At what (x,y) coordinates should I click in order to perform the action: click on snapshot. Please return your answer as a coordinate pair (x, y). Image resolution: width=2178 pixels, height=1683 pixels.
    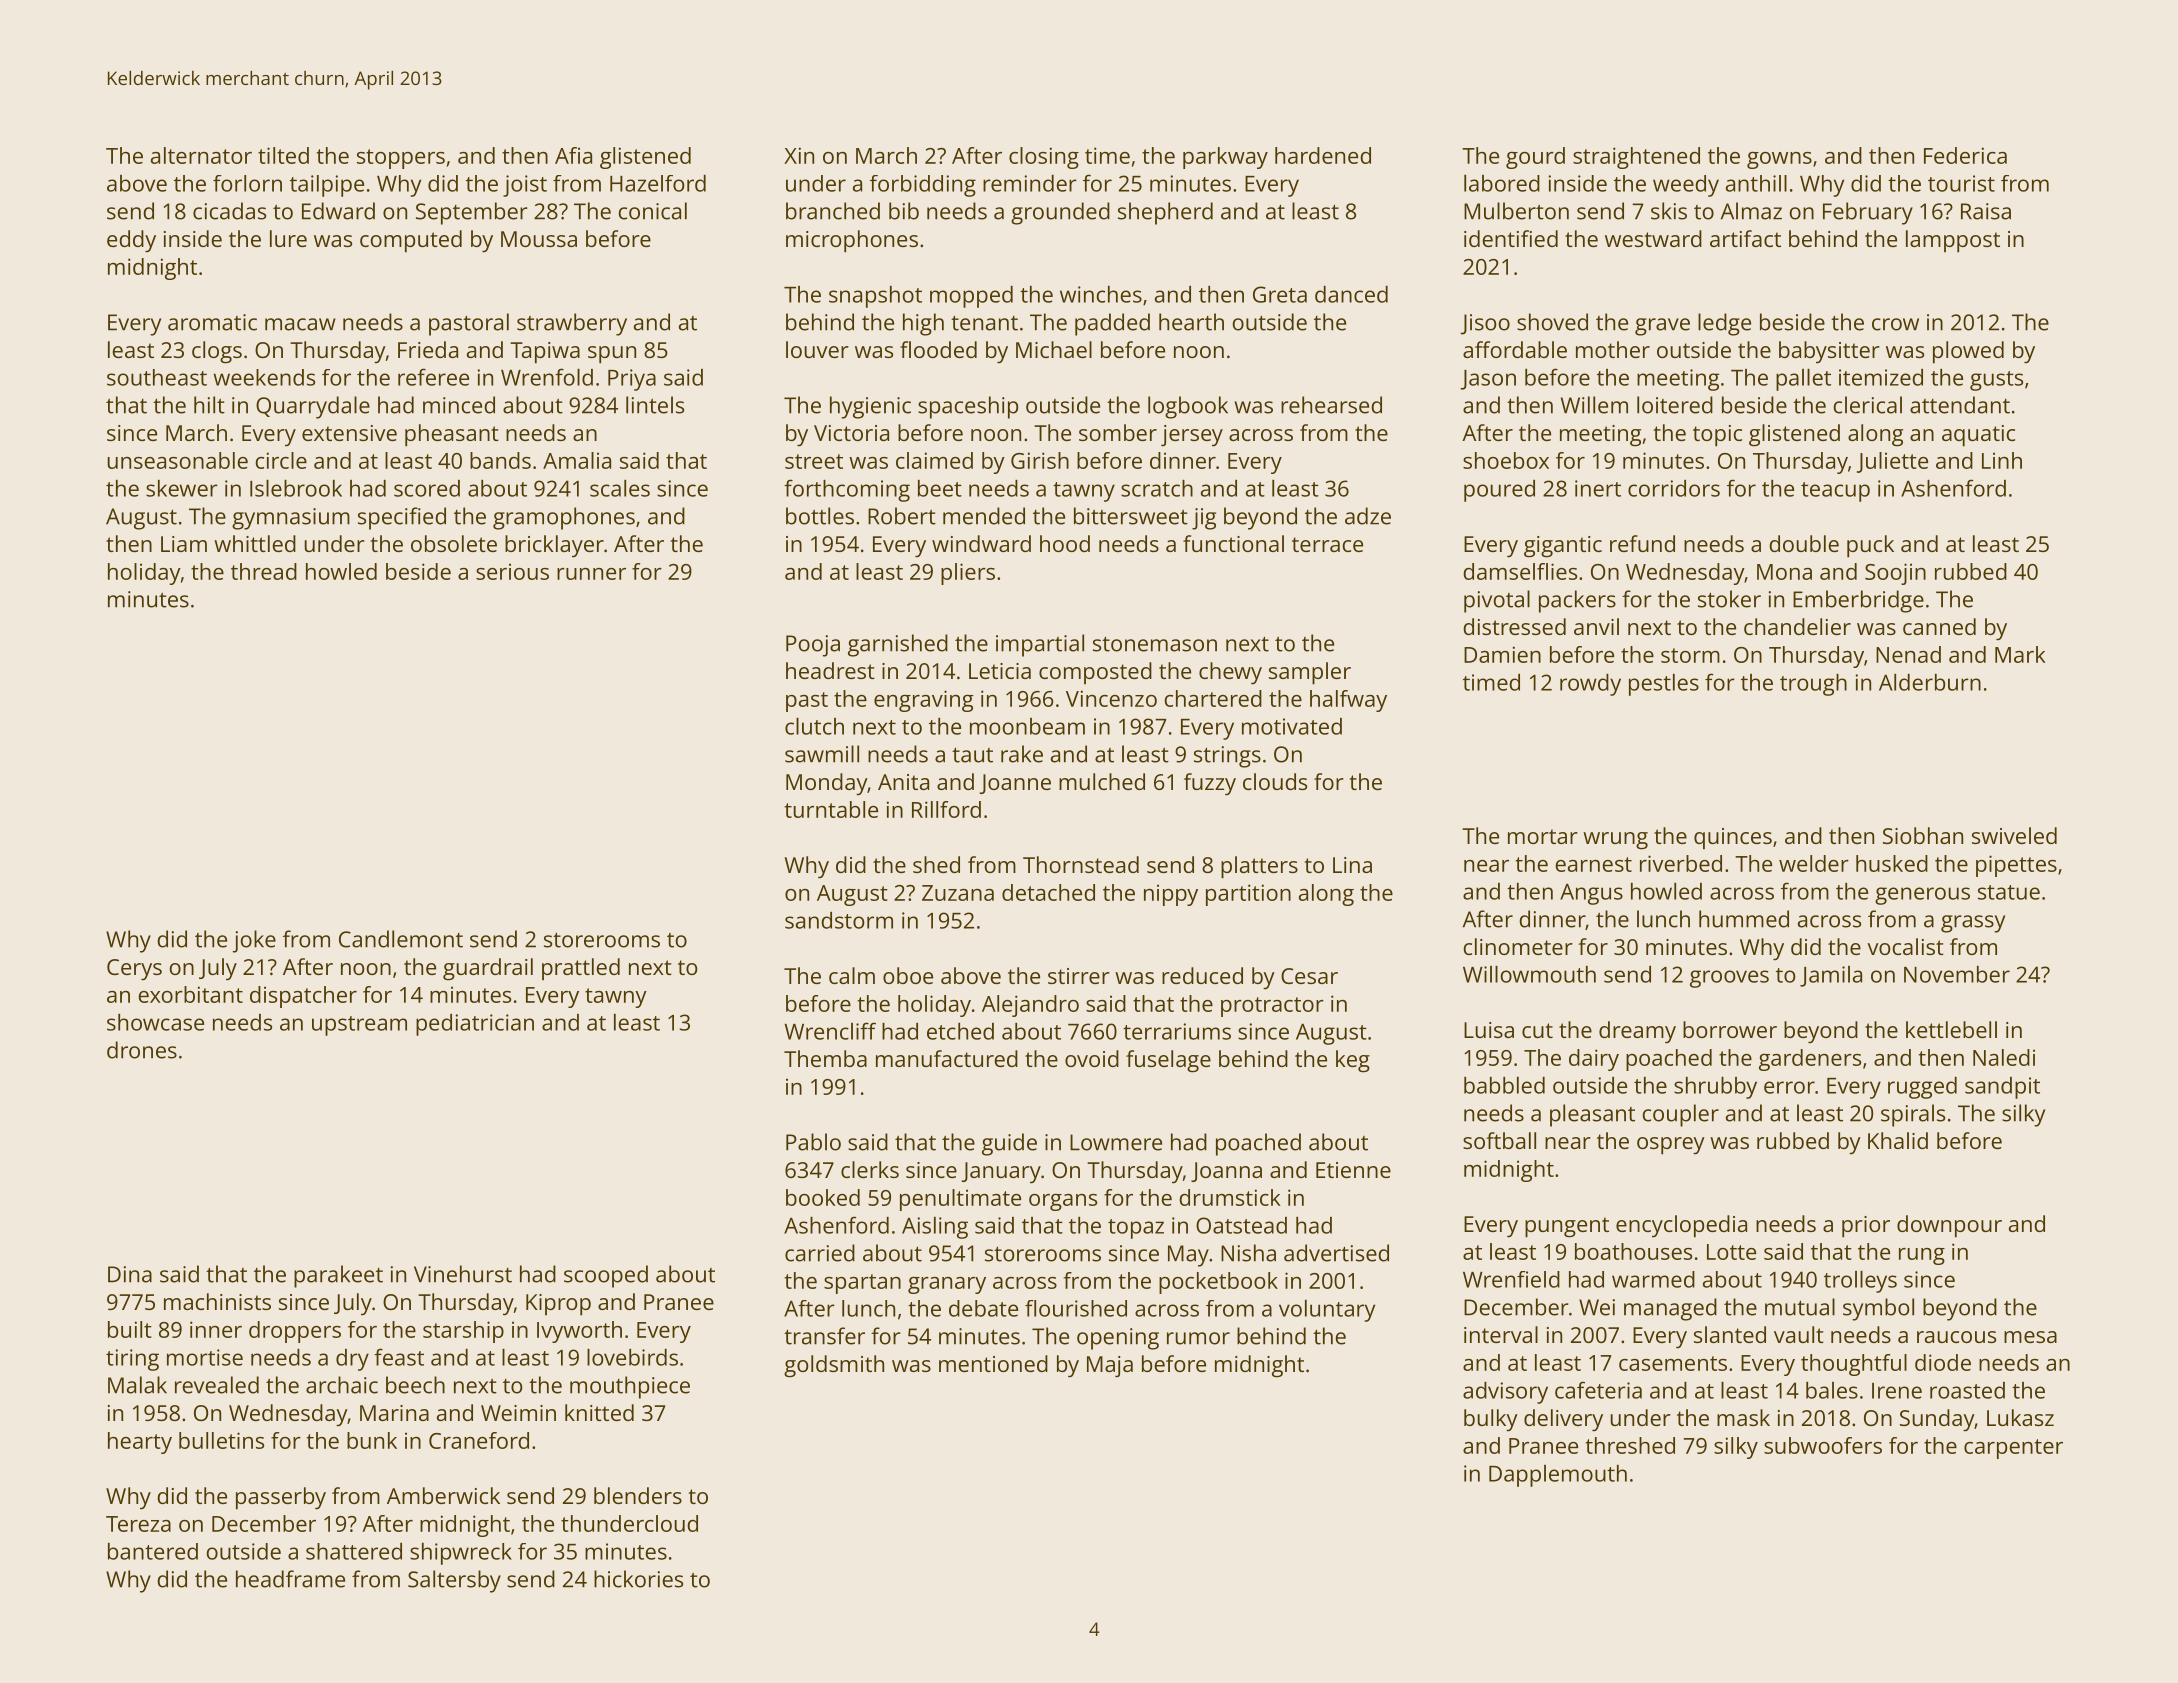
    Looking at the image, I should click on (875, 297).
